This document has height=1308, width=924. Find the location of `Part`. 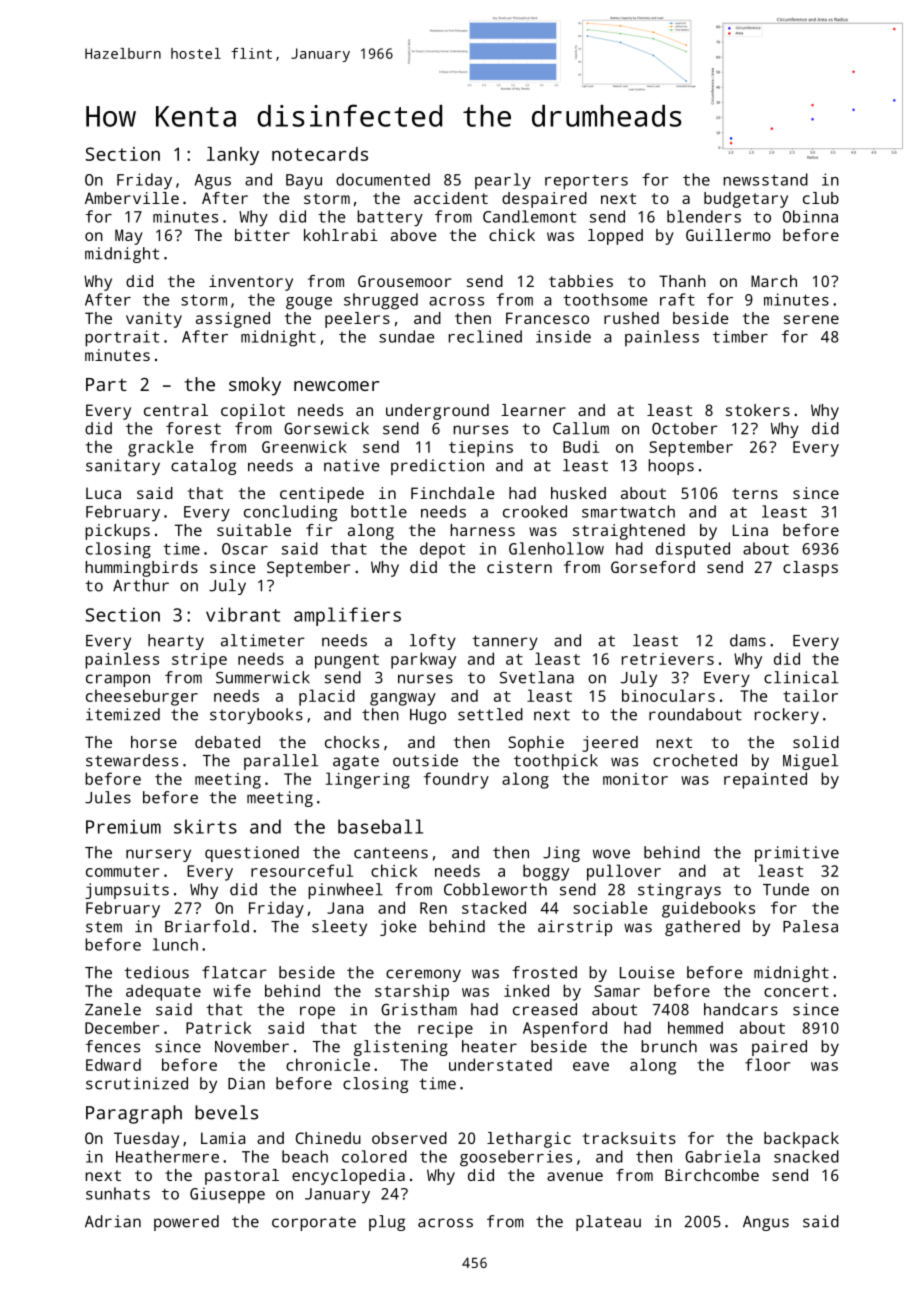

Part is located at coordinates (106, 384).
